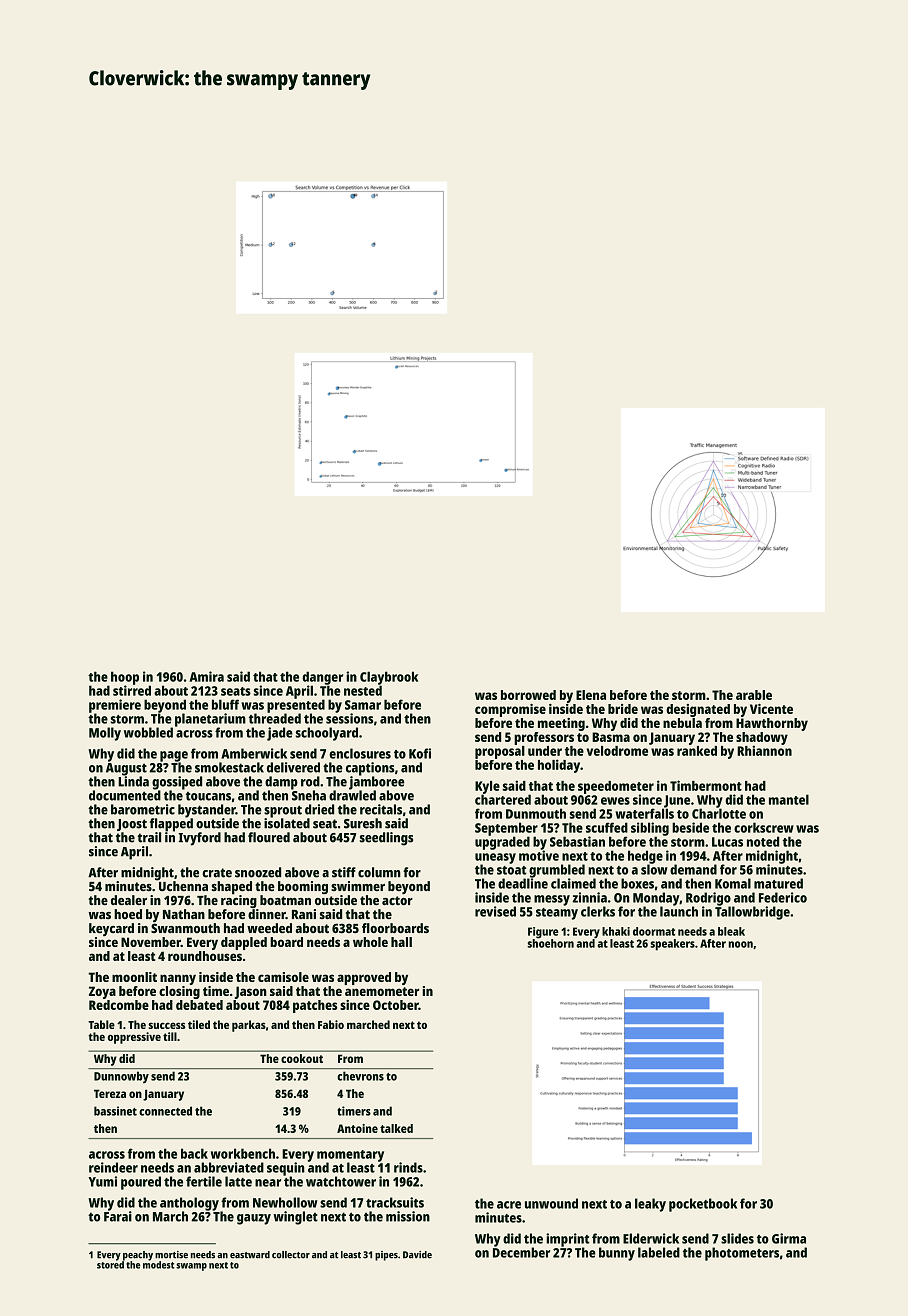 The height and width of the screenshot is (1316, 908). I want to click on pipes, so click(386, 1256).
